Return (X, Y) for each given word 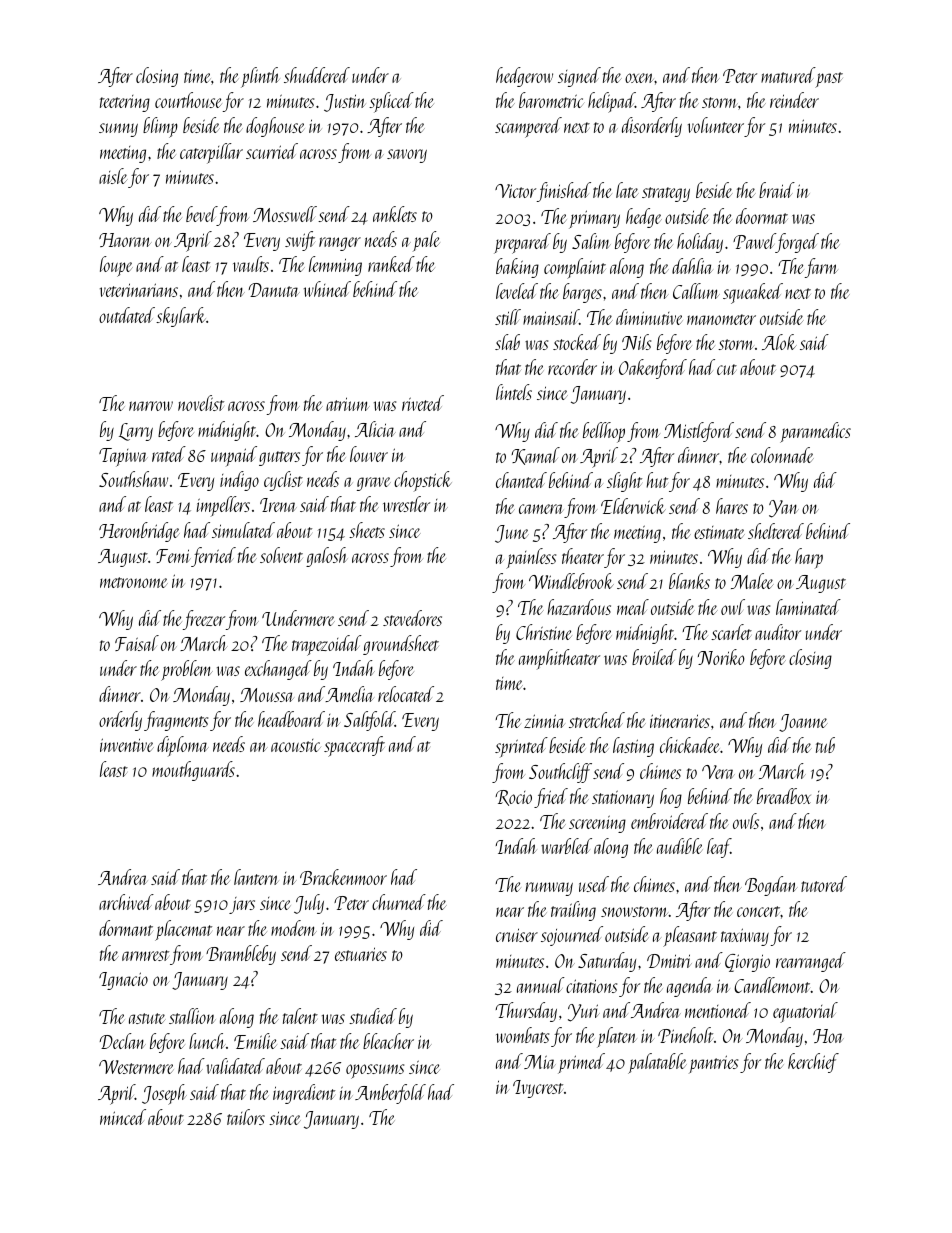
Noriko (721, 657)
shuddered (317, 75)
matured (788, 75)
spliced (391, 102)
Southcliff (560, 773)
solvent (281, 555)
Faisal (137, 643)
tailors (246, 1117)
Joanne (803, 723)
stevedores (412, 618)
